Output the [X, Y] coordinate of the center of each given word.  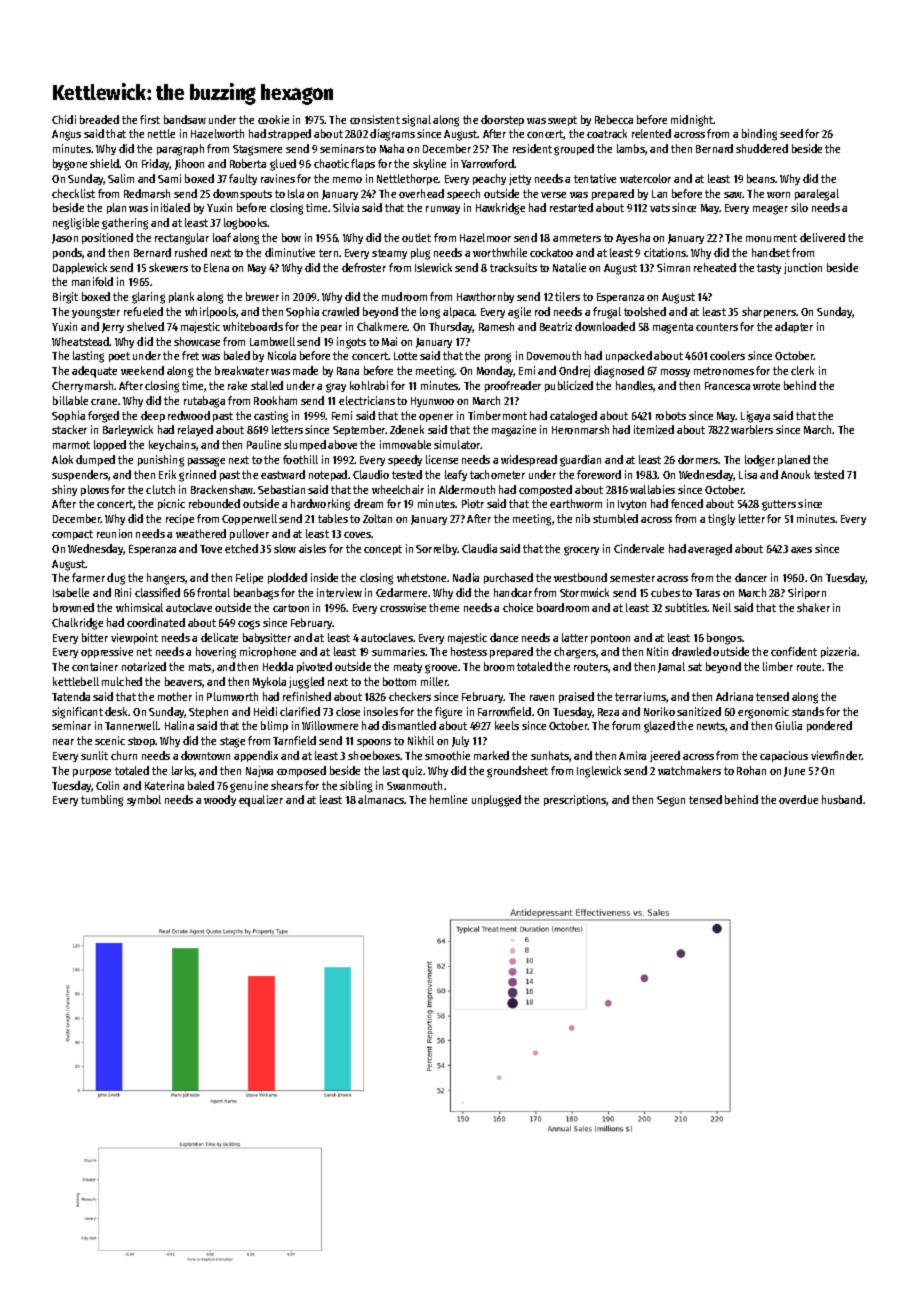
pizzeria [838, 652]
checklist [73, 193]
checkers [410, 696]
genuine [249, 787]
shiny [64, 490]
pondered [829, 726]
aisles [312, 548]
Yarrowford [487, 163]
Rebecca [614, 119]
